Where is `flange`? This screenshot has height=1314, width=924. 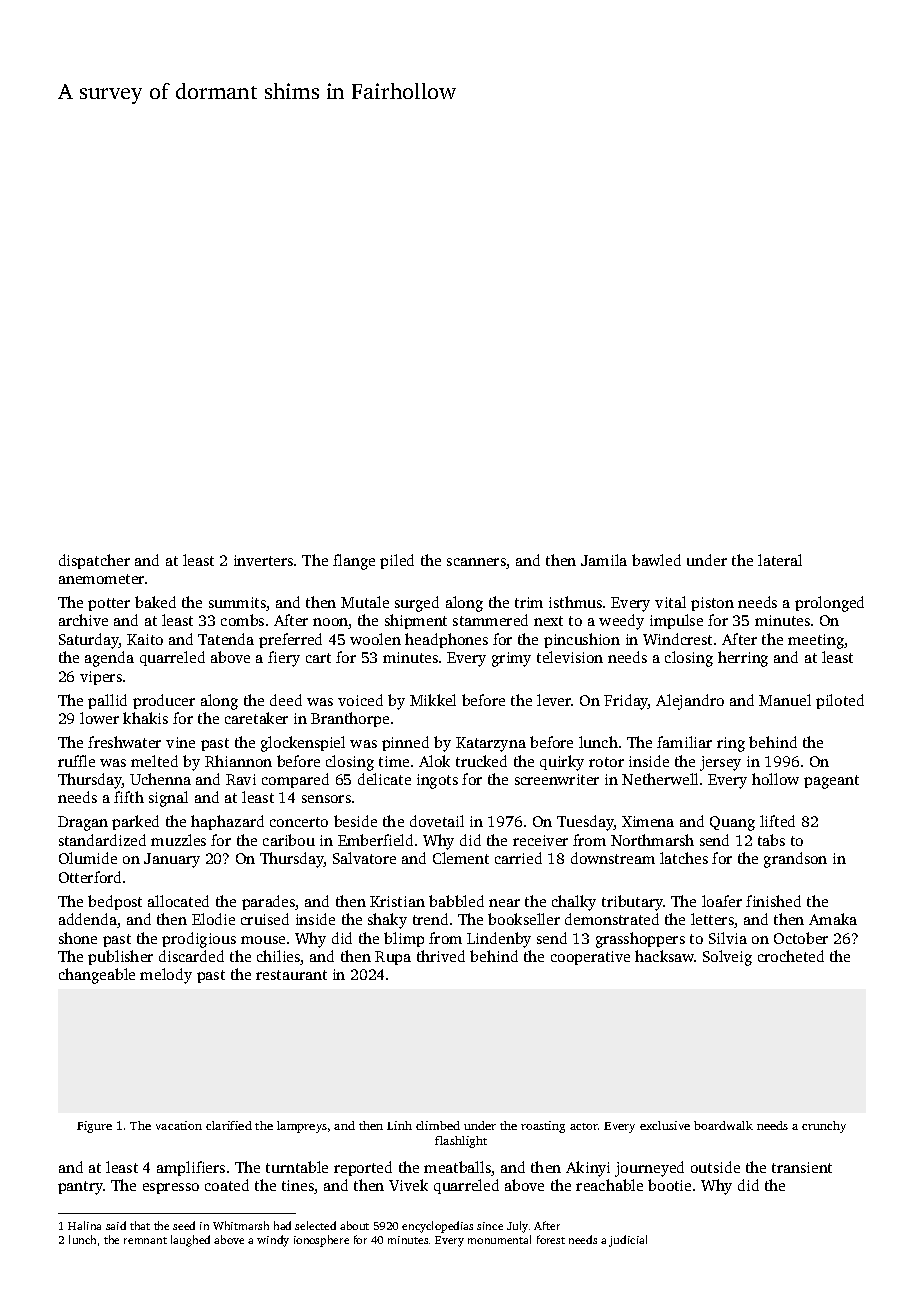 flange is located at coordinates (354, 562).
